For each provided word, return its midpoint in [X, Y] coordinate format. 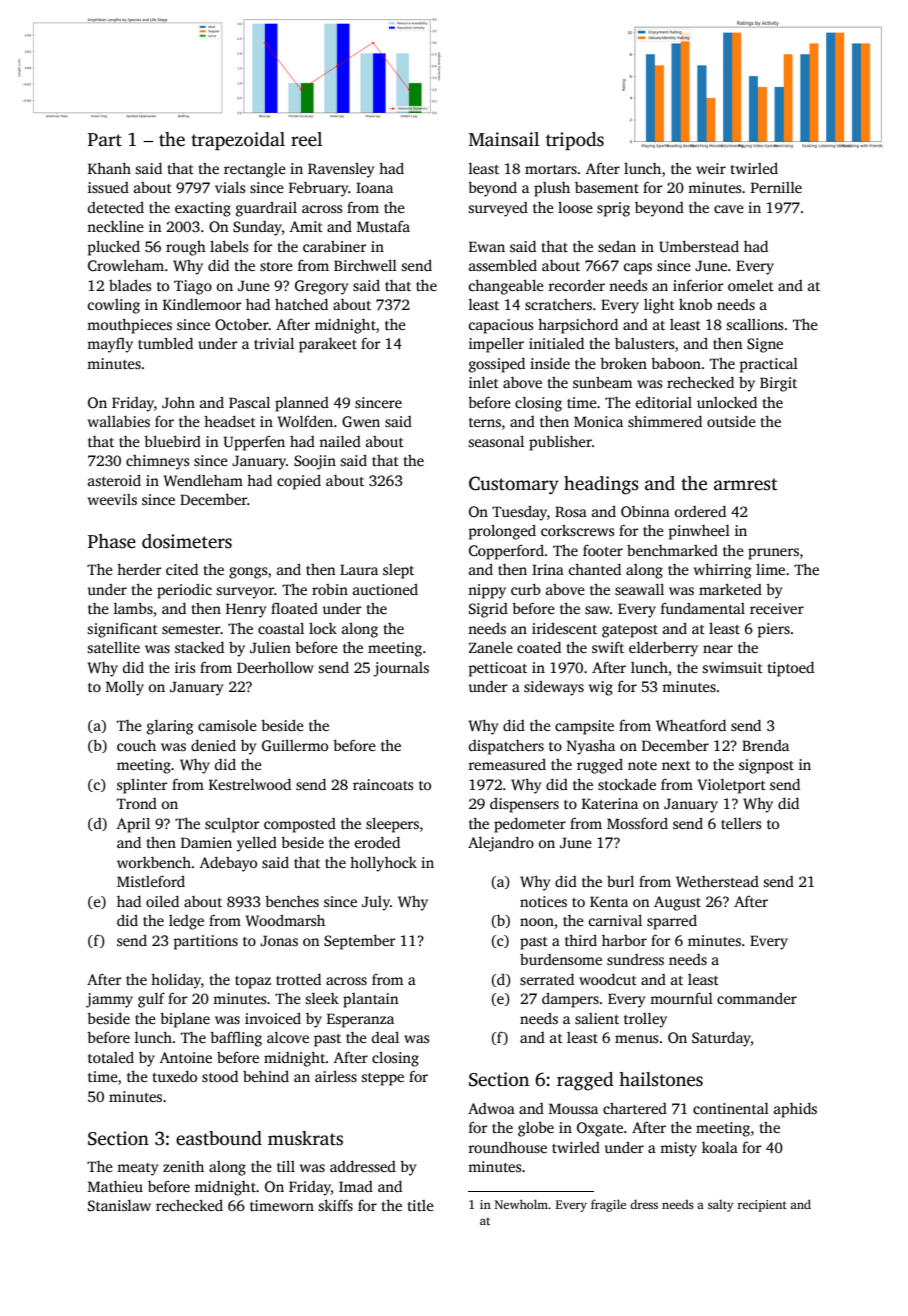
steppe [382, 1079]
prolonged [502, 532]
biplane [185, 1020]
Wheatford [691, 725]
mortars [551, 169]
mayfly [110, 345]
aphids [795, 1110]
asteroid [114, 480]
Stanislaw [119, 1205]
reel [306, 139]
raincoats [383, 784]
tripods [575, 141]
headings [601, 485]
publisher [560, 443]
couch [136, 745]
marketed [730, 589]
